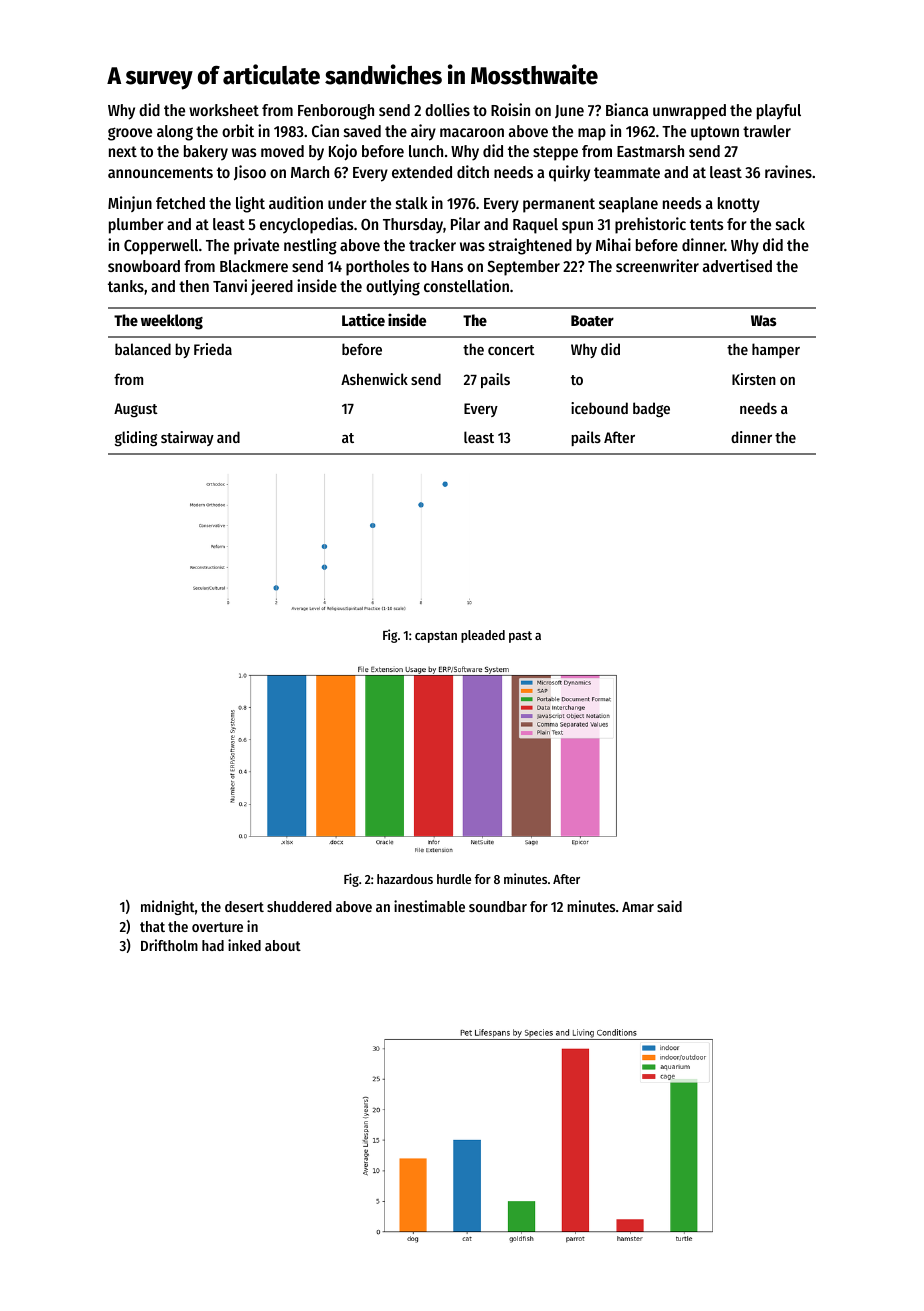 Image resolution: width=924 pixels, height=1311 pixels. What do you see at coordinates (283, 945) in the screenshot?
I see `about` at bounding box center [283, 945].
